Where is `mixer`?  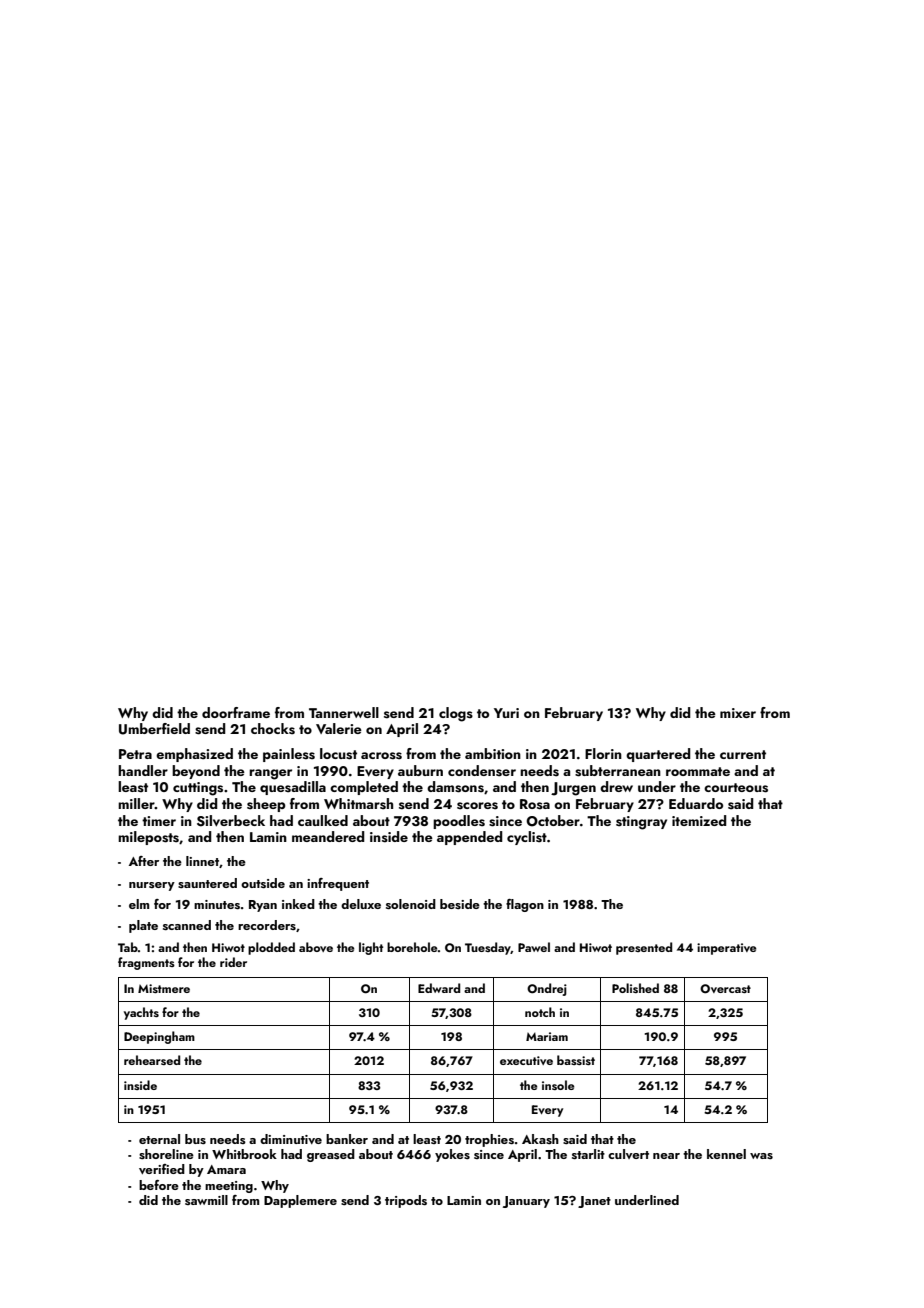
mixer is located at coordinates (738, 713).
